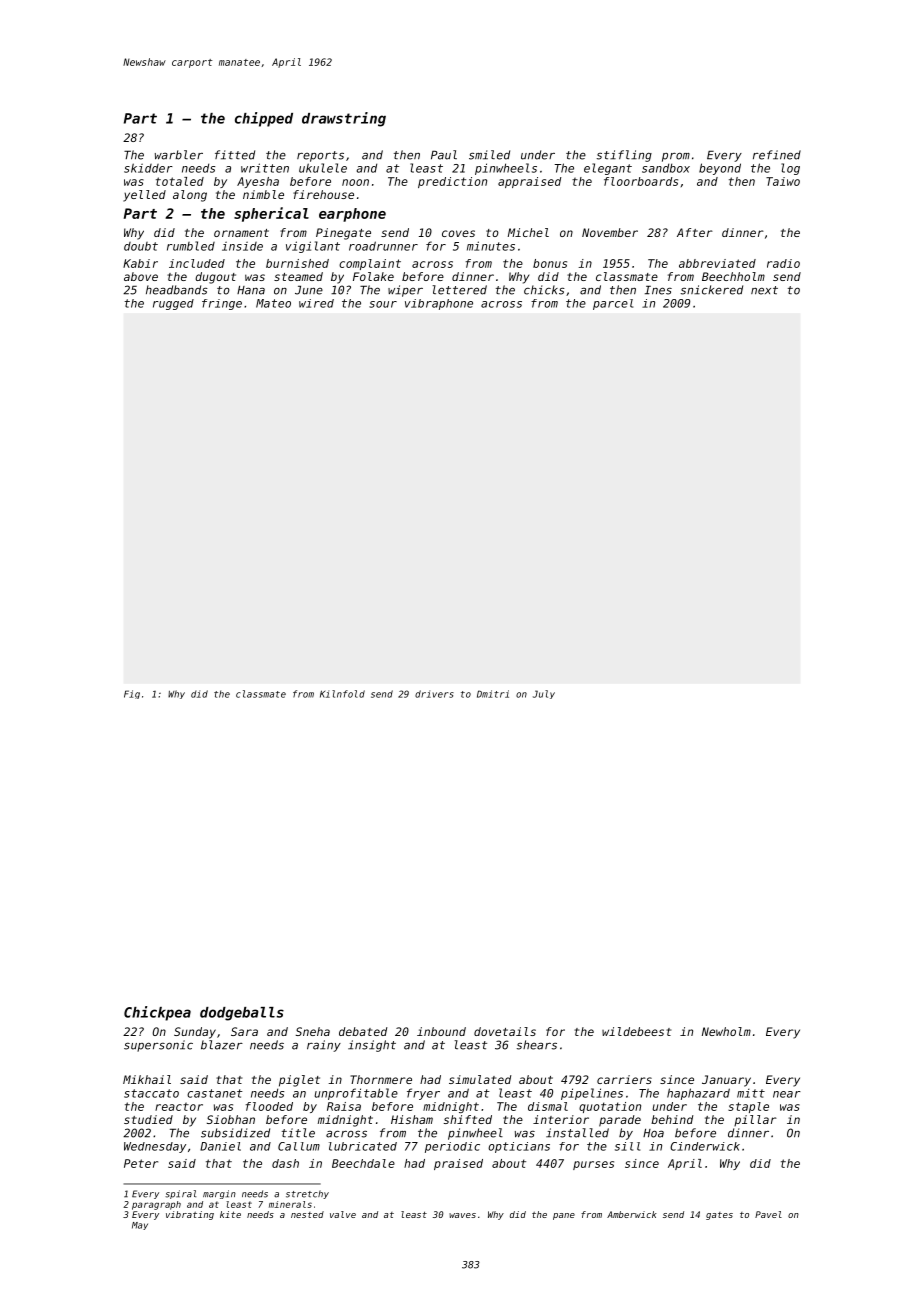 The image size is (924, 1308). Describe the element at coordinates (613, 304) in the document. I see `parcel` at that location.
